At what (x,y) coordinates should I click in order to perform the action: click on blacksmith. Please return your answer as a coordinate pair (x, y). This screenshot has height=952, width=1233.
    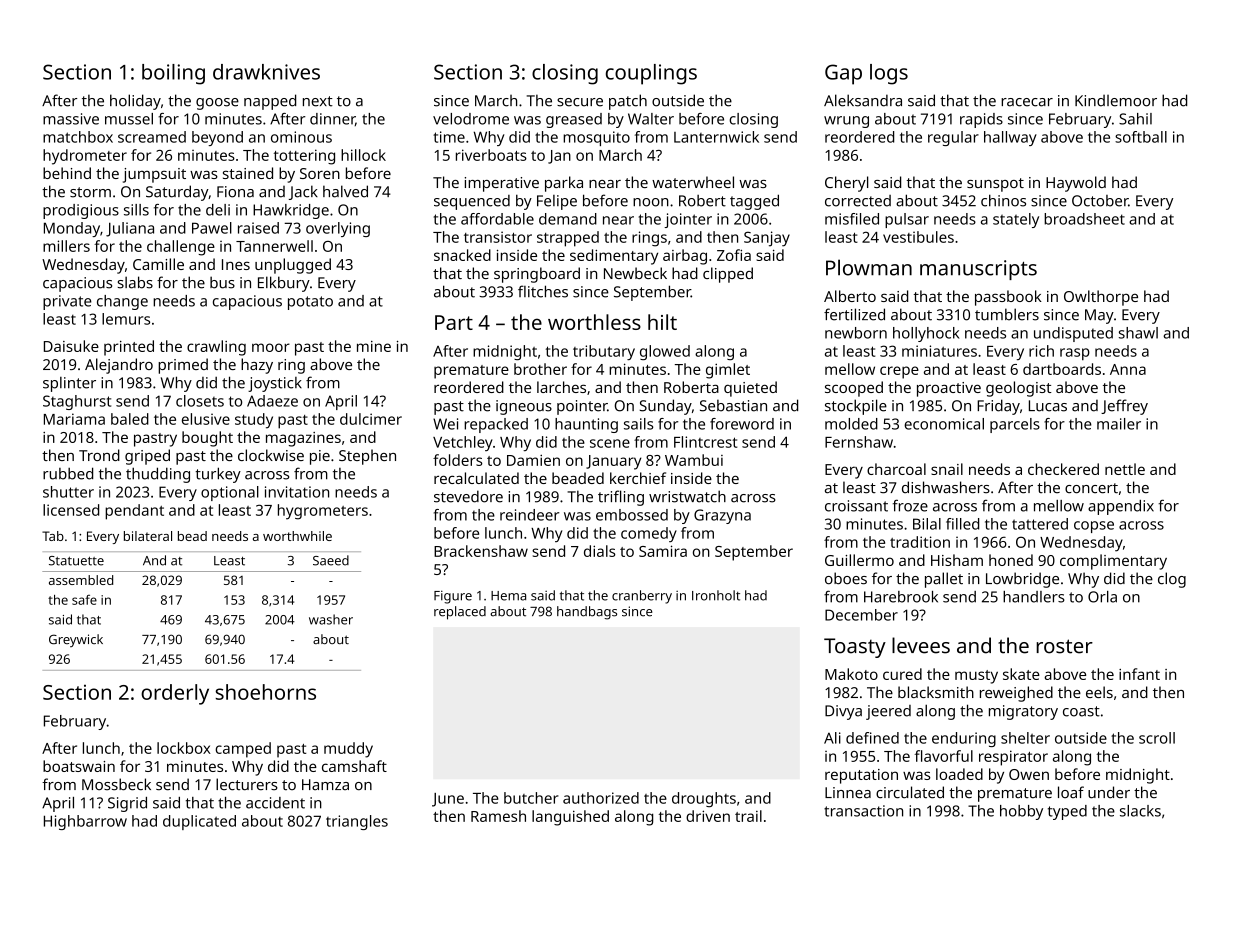
    Looking at the image, I should click on (936, 692).
